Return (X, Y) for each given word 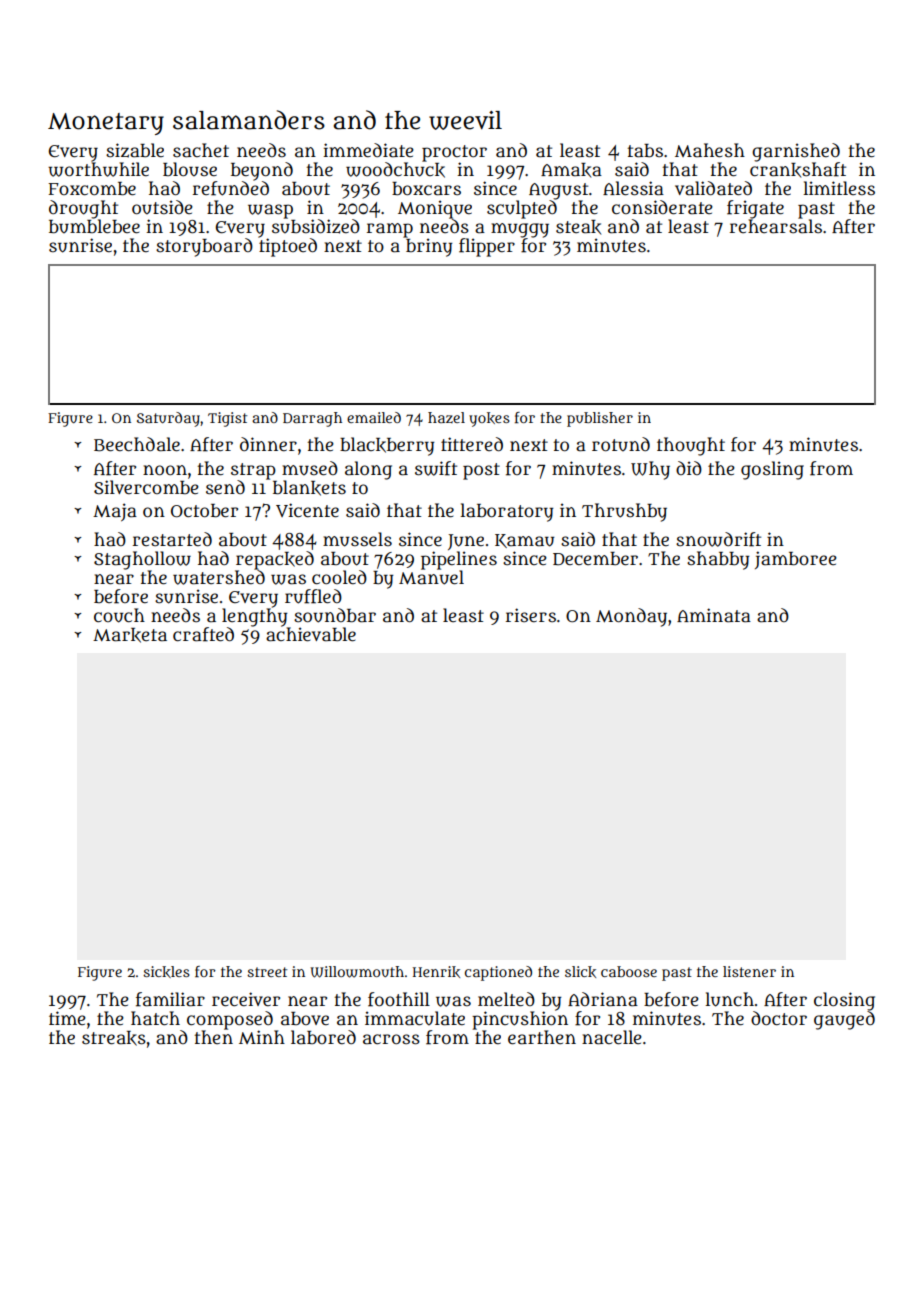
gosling (772, 470)
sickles (166, 972)
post (481, 471)
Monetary (106, 124)
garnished (796, 152)
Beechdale (137, 444)
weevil (465, 120)
